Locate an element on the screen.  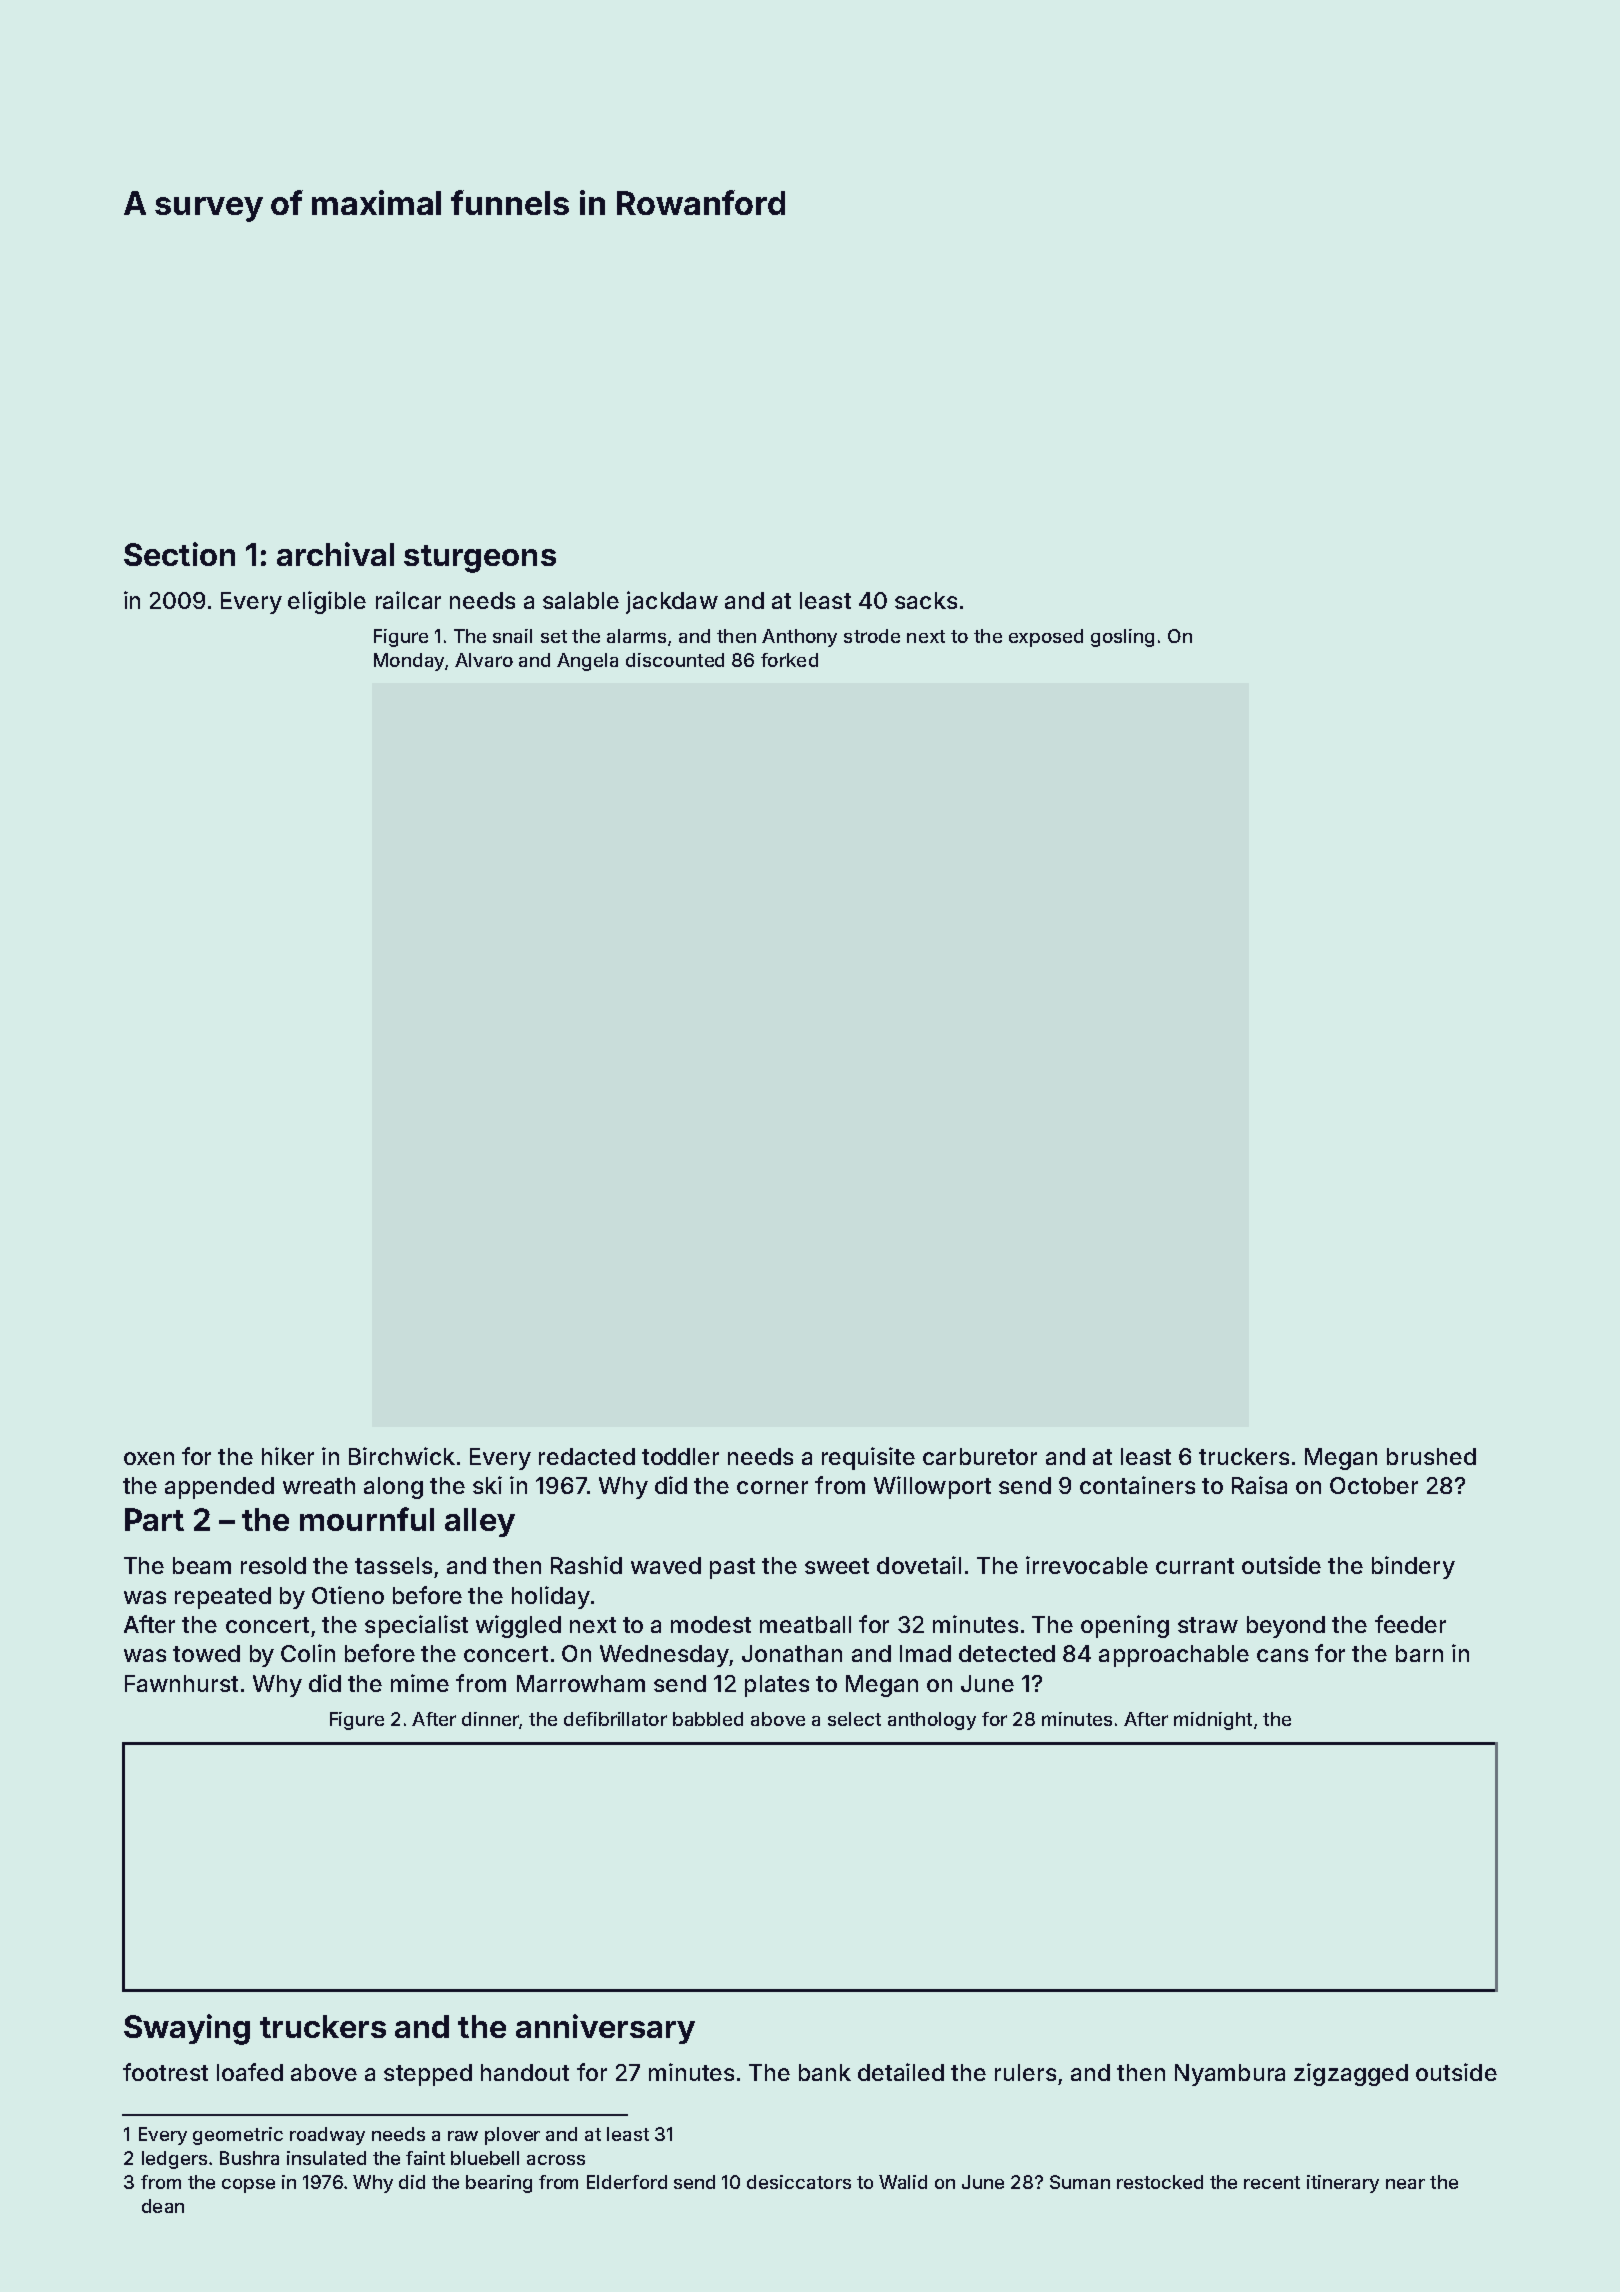
brushed is located at coordinates (1431, 1456).
